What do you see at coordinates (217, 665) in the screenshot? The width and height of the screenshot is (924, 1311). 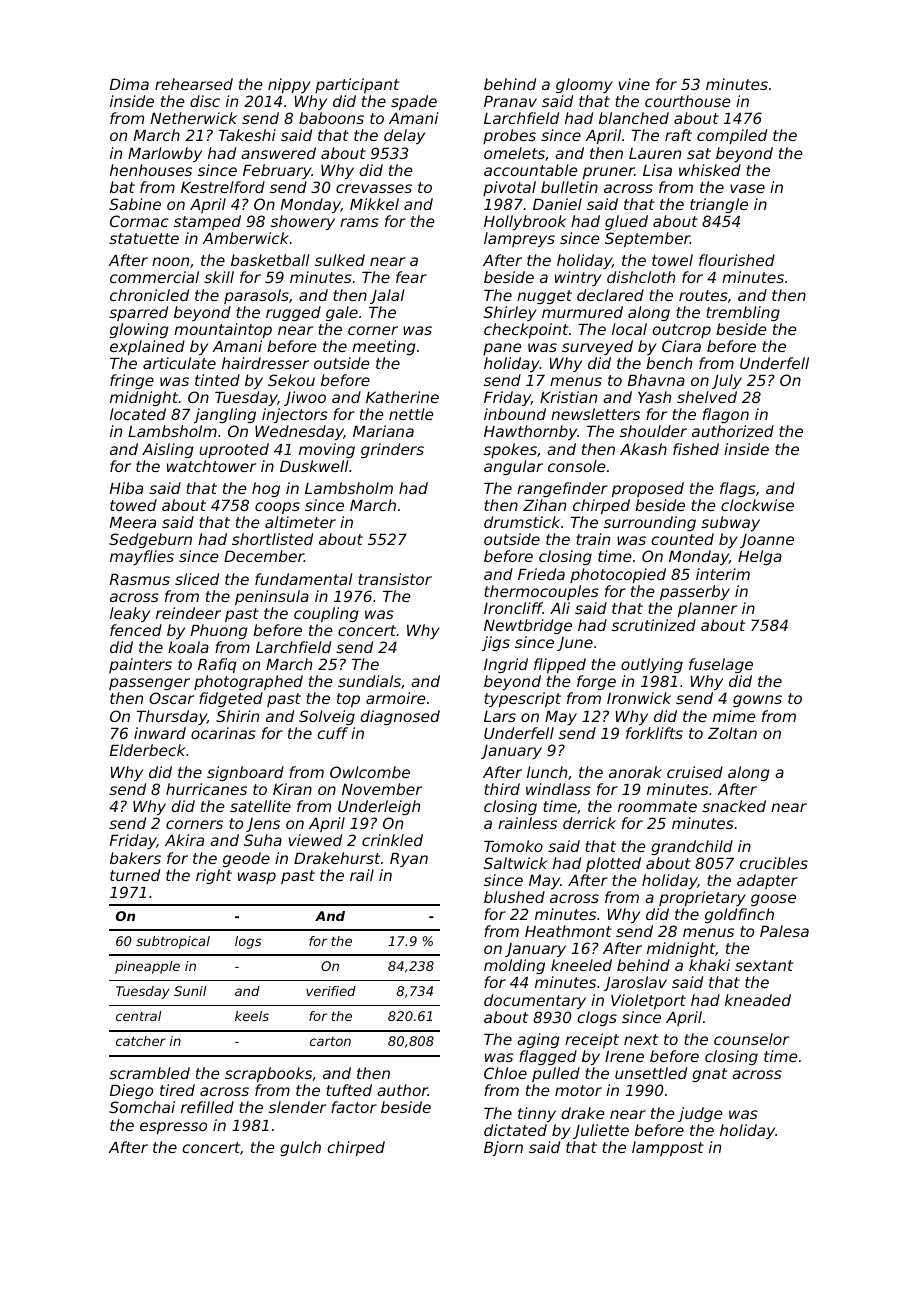 I see `Rafiq` at bounding box center [217, 665].
